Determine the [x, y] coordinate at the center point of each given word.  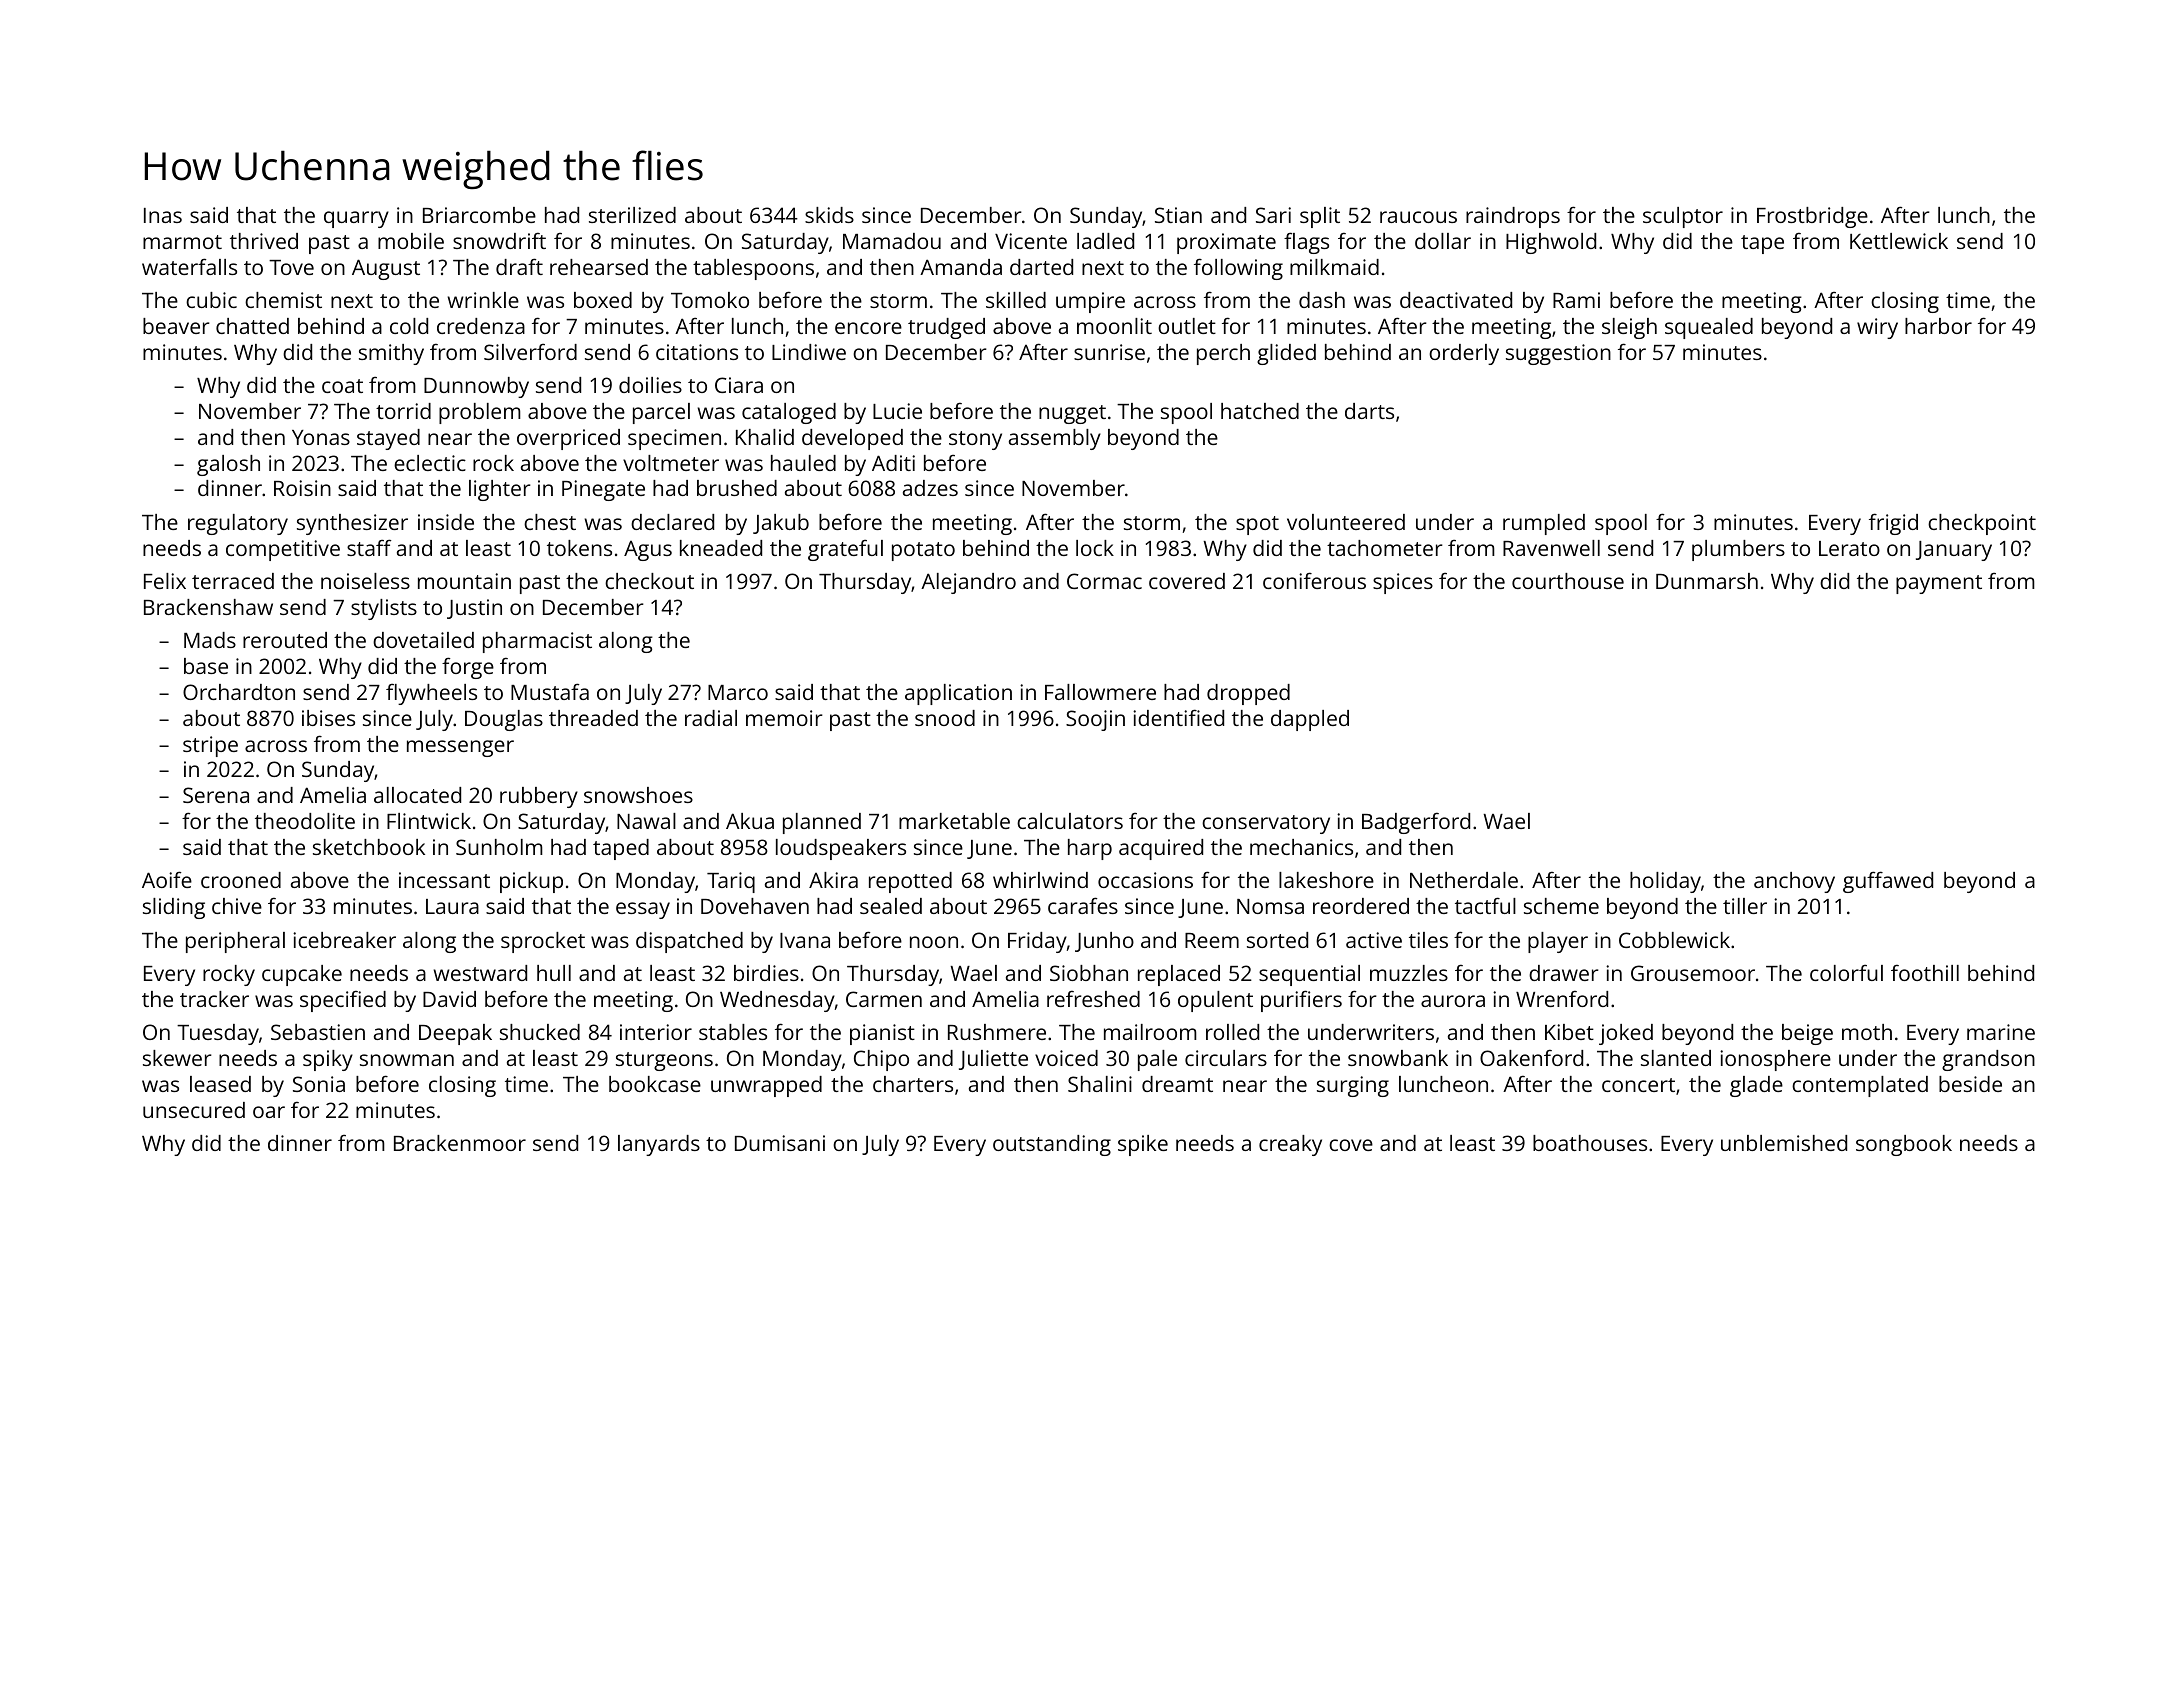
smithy [391, 354]
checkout [649, 581]
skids [829, 215]
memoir [784, 718]
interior [656, 1032]
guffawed [1888, 882]
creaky [1290, 1145]
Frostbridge [1812, 217]
